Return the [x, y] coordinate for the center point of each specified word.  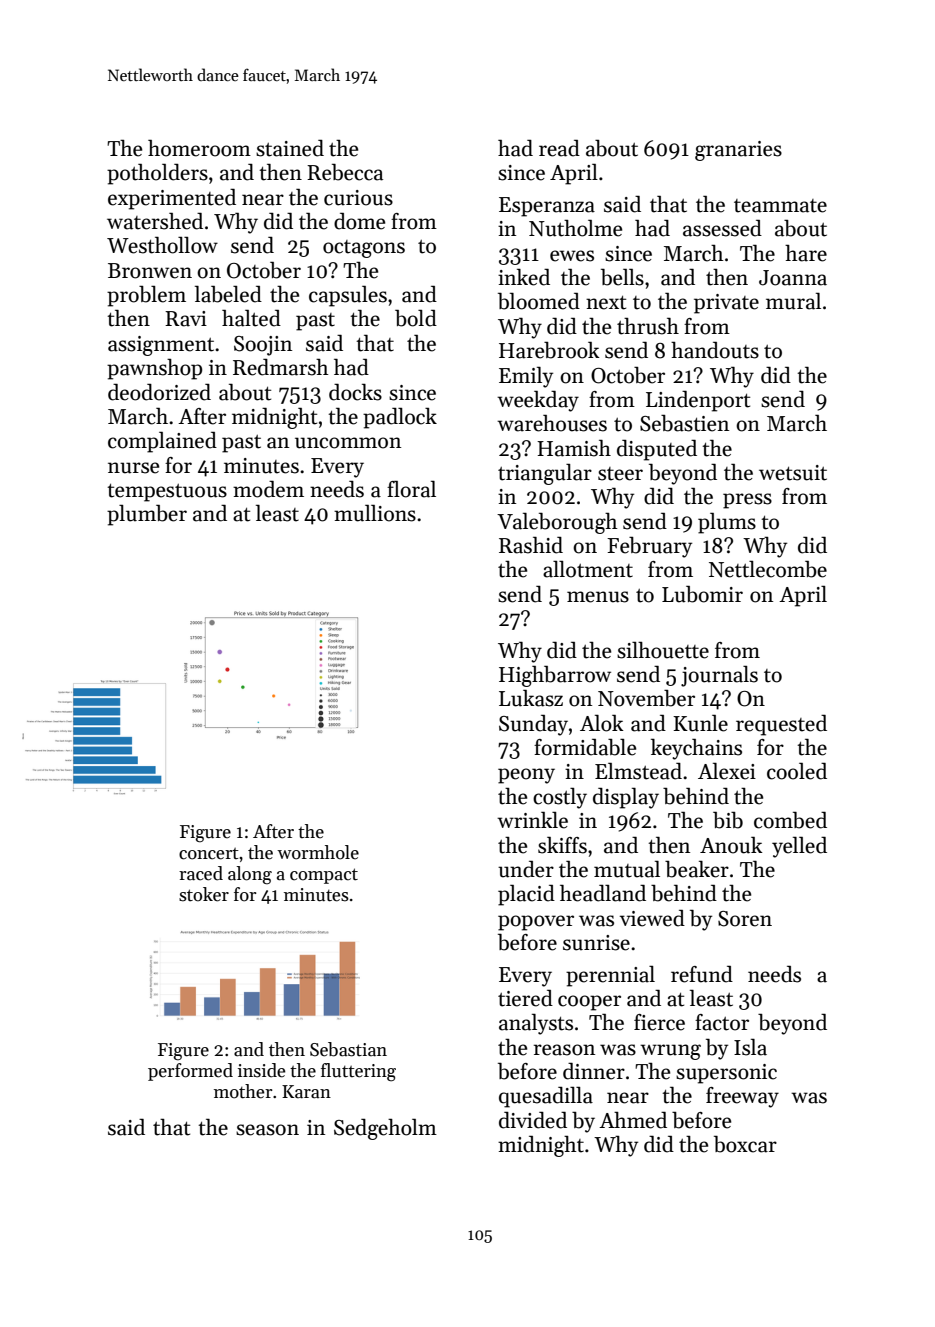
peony [526, 776]
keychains [696, 749]
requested [781, 725]
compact [324, 876]
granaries [738, 151]
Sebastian [348, 1049]
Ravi [186, 319]
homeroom [199, 148]
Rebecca [345, 172]
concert [209, 854]
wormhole [318, 852]
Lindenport [698, 401]
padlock [400, 418]
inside [261, 1070]
